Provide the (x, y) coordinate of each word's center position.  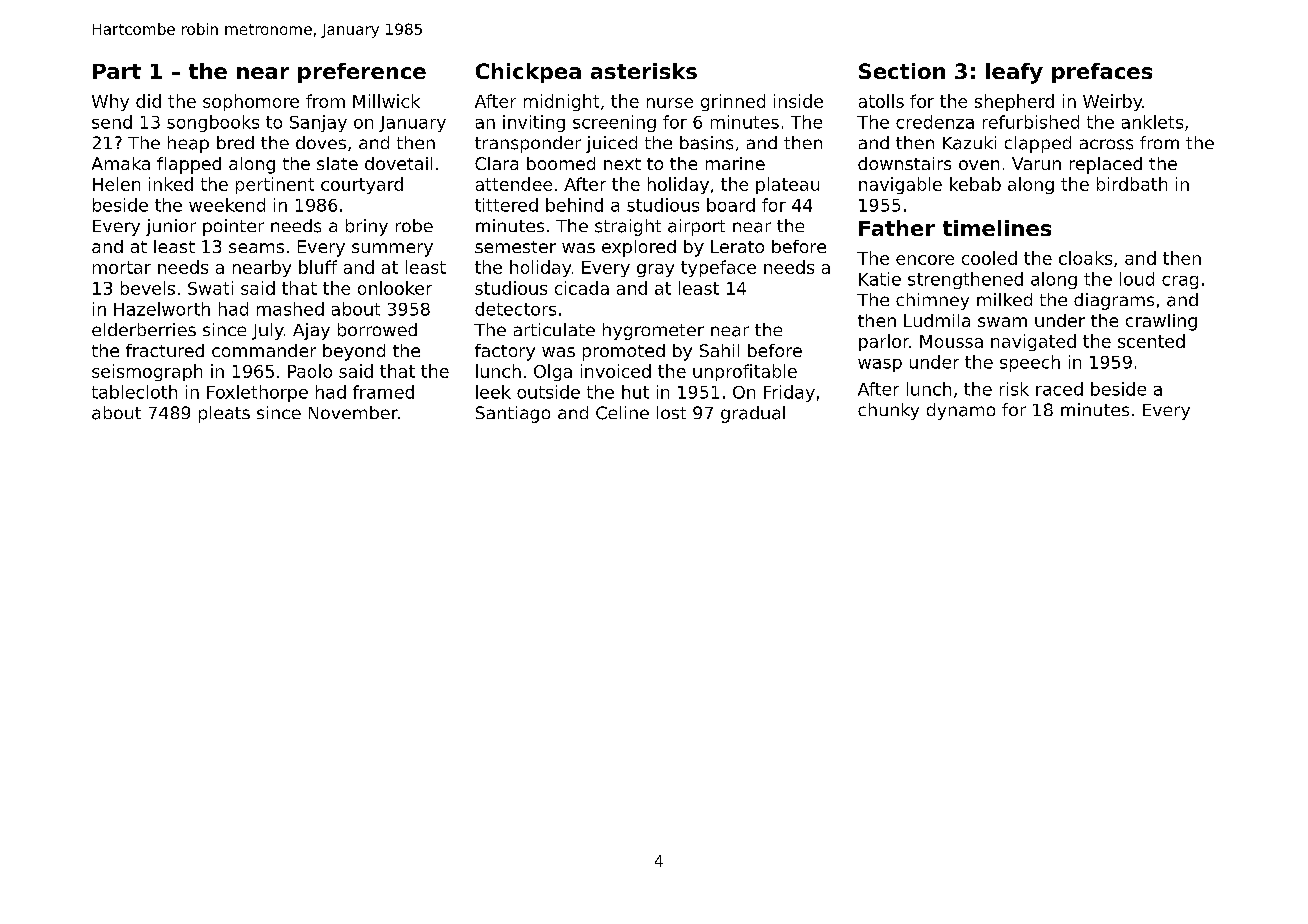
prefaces (1102, 73)
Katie (880, 279)
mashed (290, 309)
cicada (582, 288)
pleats (224, 414)
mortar (122, 267)
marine (735, 163)
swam (1002, 322)
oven (979, 165)
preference (362, 73)
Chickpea (528, 73)
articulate (554, 329)
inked (171, 184)
